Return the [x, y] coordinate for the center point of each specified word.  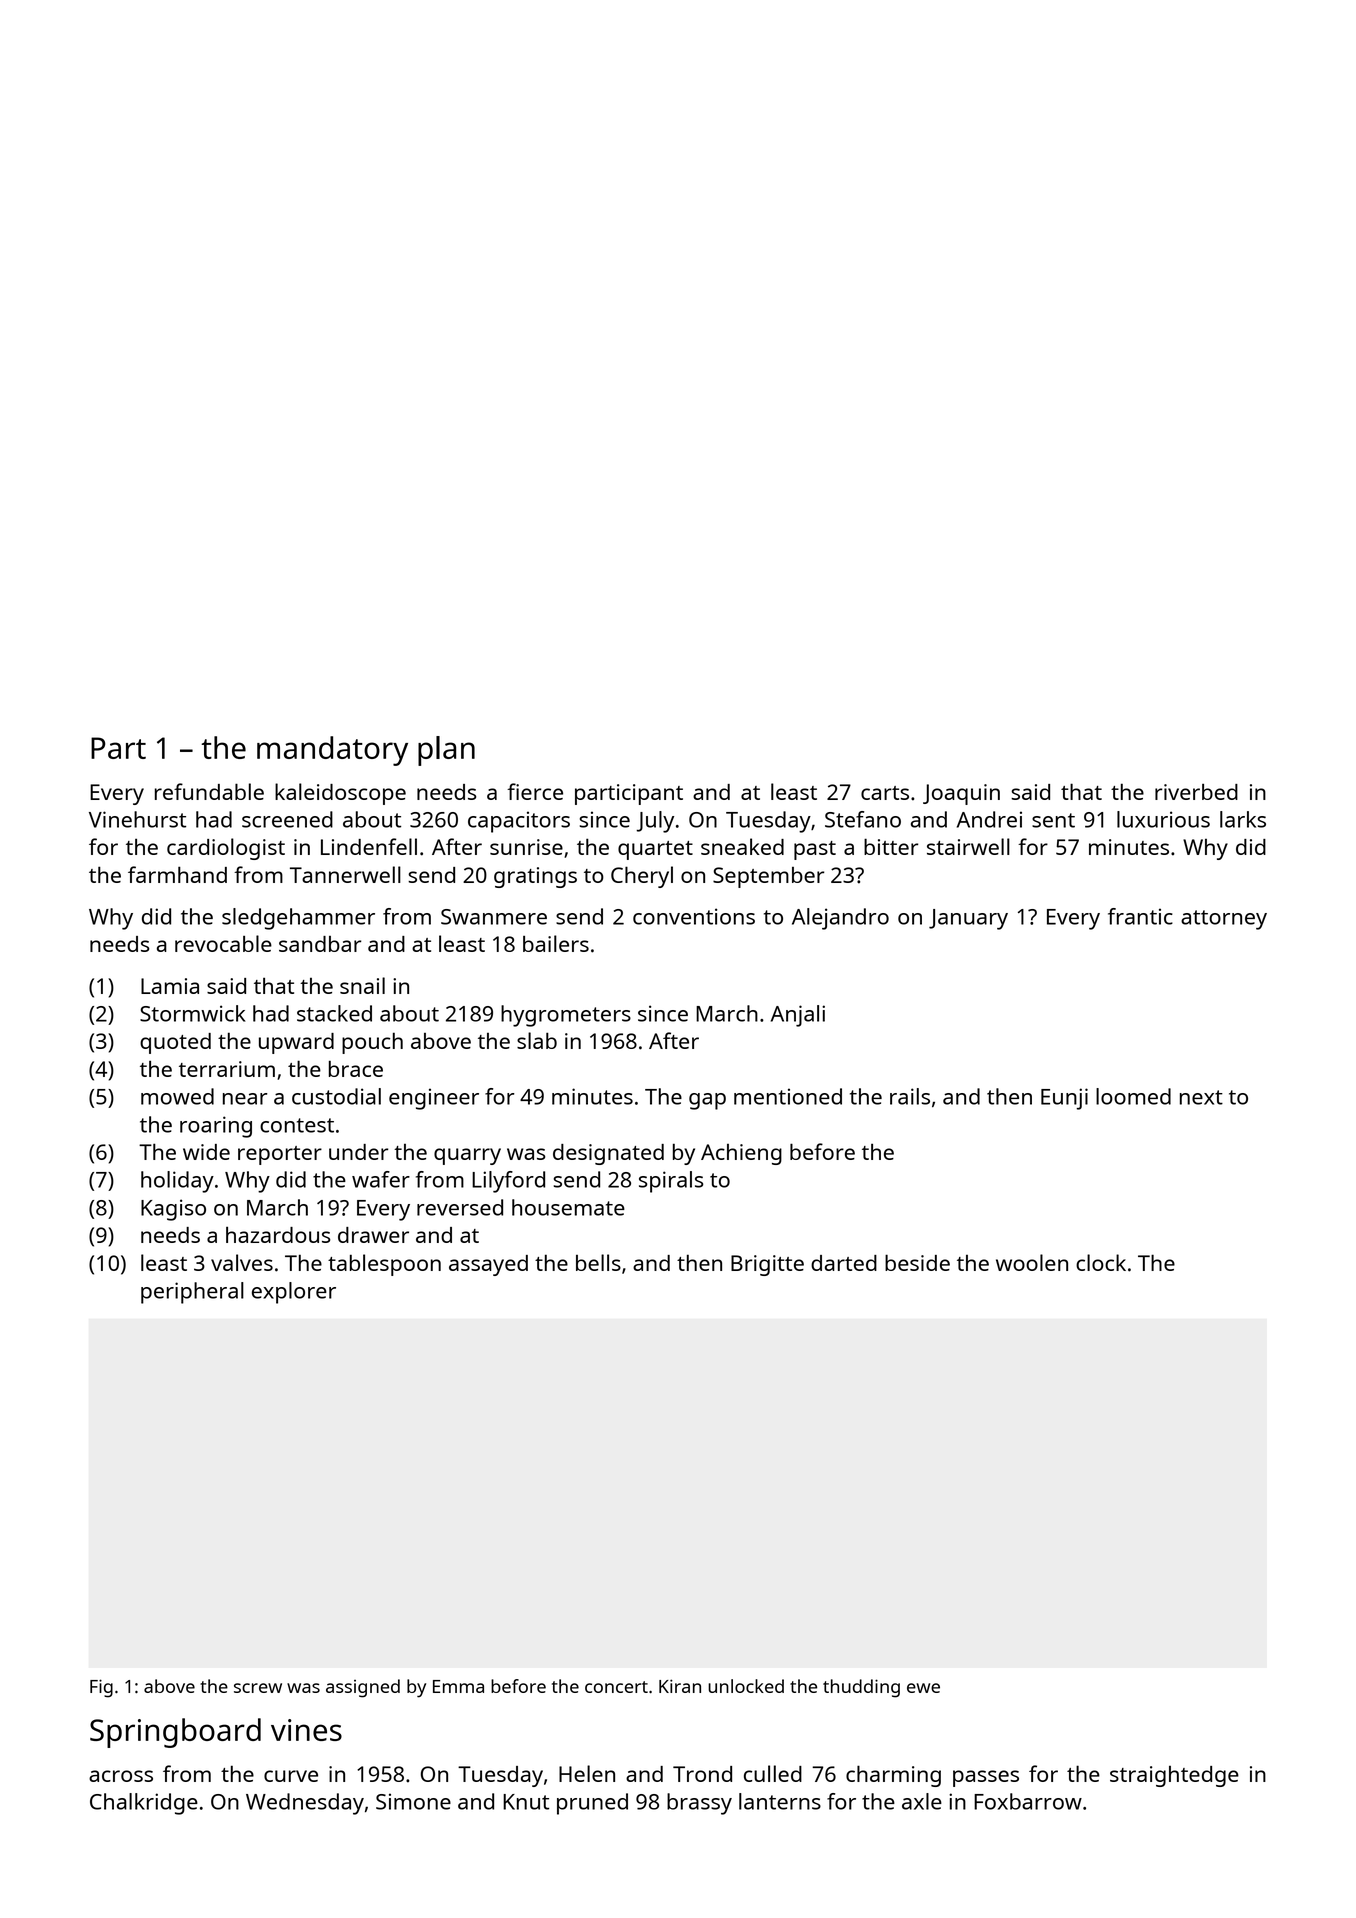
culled [773, 1773]
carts [885, 793]
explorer [294, 1293]
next [1201, 1097]
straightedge [1174, 1776]
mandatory [332, 751]
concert [616, 1687]
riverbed [1196, 792]
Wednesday [305, 1804]
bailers [556, 943]
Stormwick [193, 1013]
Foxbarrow [1028, 1801]
